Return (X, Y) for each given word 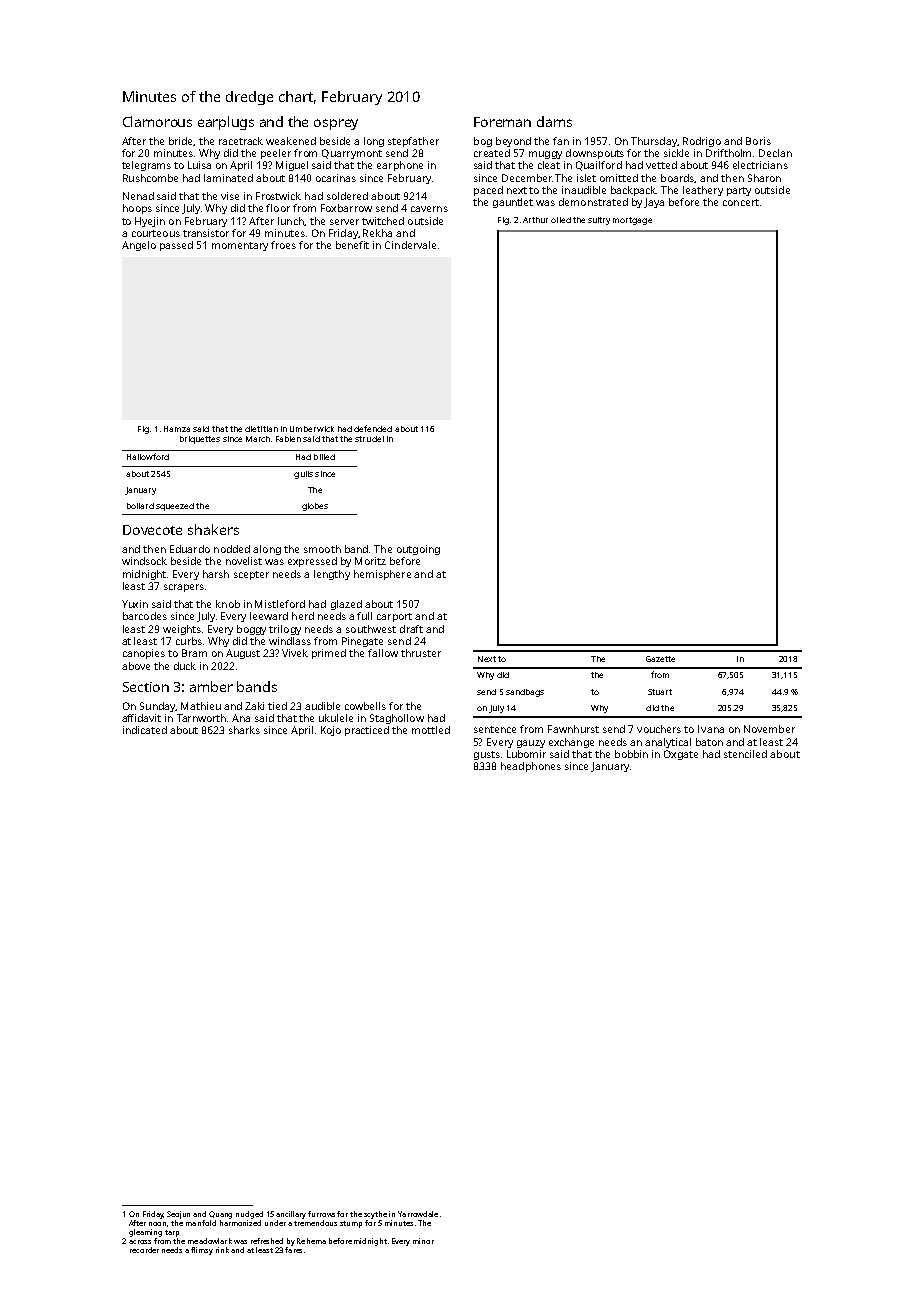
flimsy (202, 1251)
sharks (244, 730)
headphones (531, 767)
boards (677, 178)
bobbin (631, 754)
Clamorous (157, 121)
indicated (145, 730)
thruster (421, 653)
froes (283, 245)
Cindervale (410, 245)
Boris (758, 141)
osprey (336, 124)
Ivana (711, 729)
